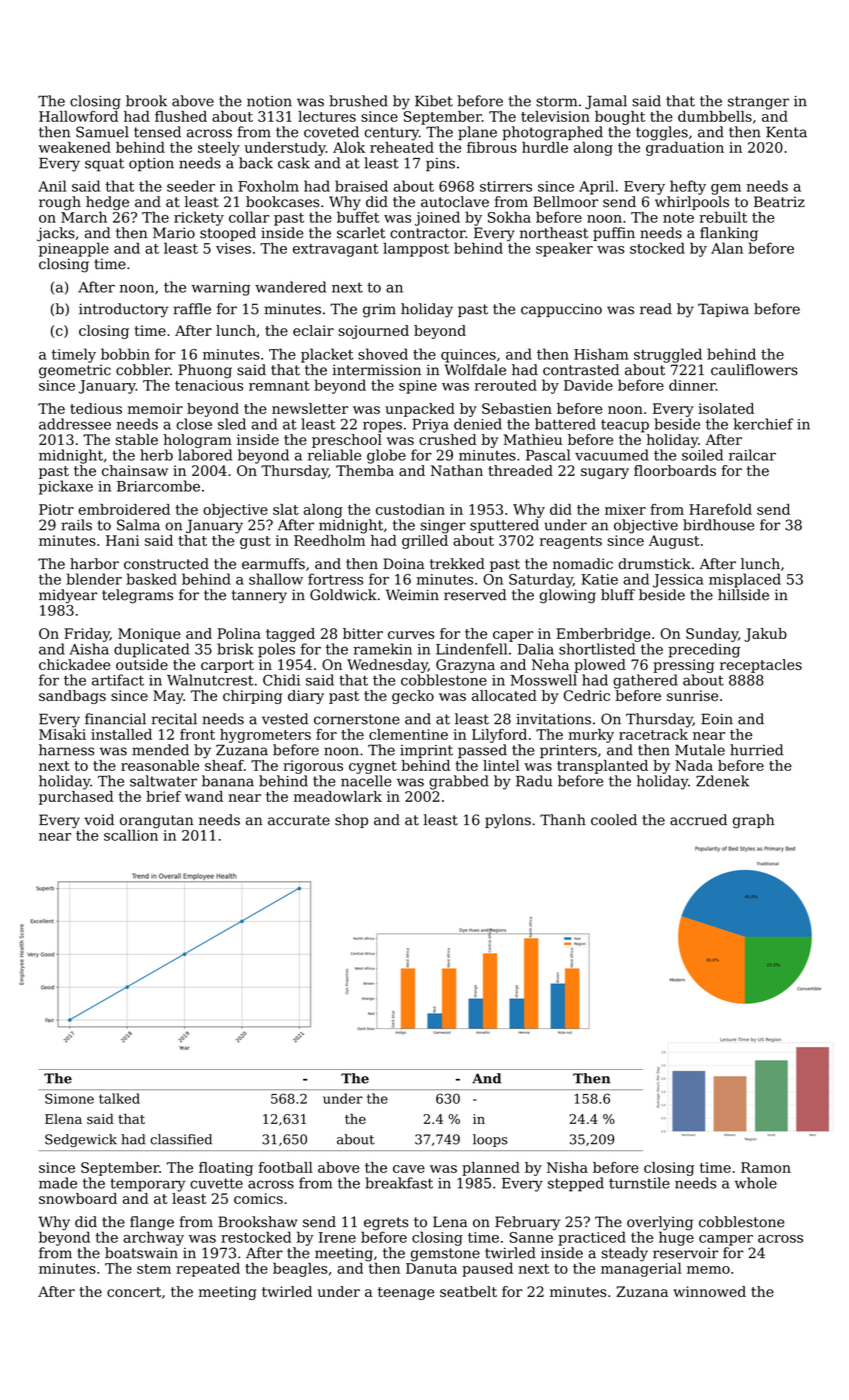  I want to click on dumbbells, so click(715, 116).
